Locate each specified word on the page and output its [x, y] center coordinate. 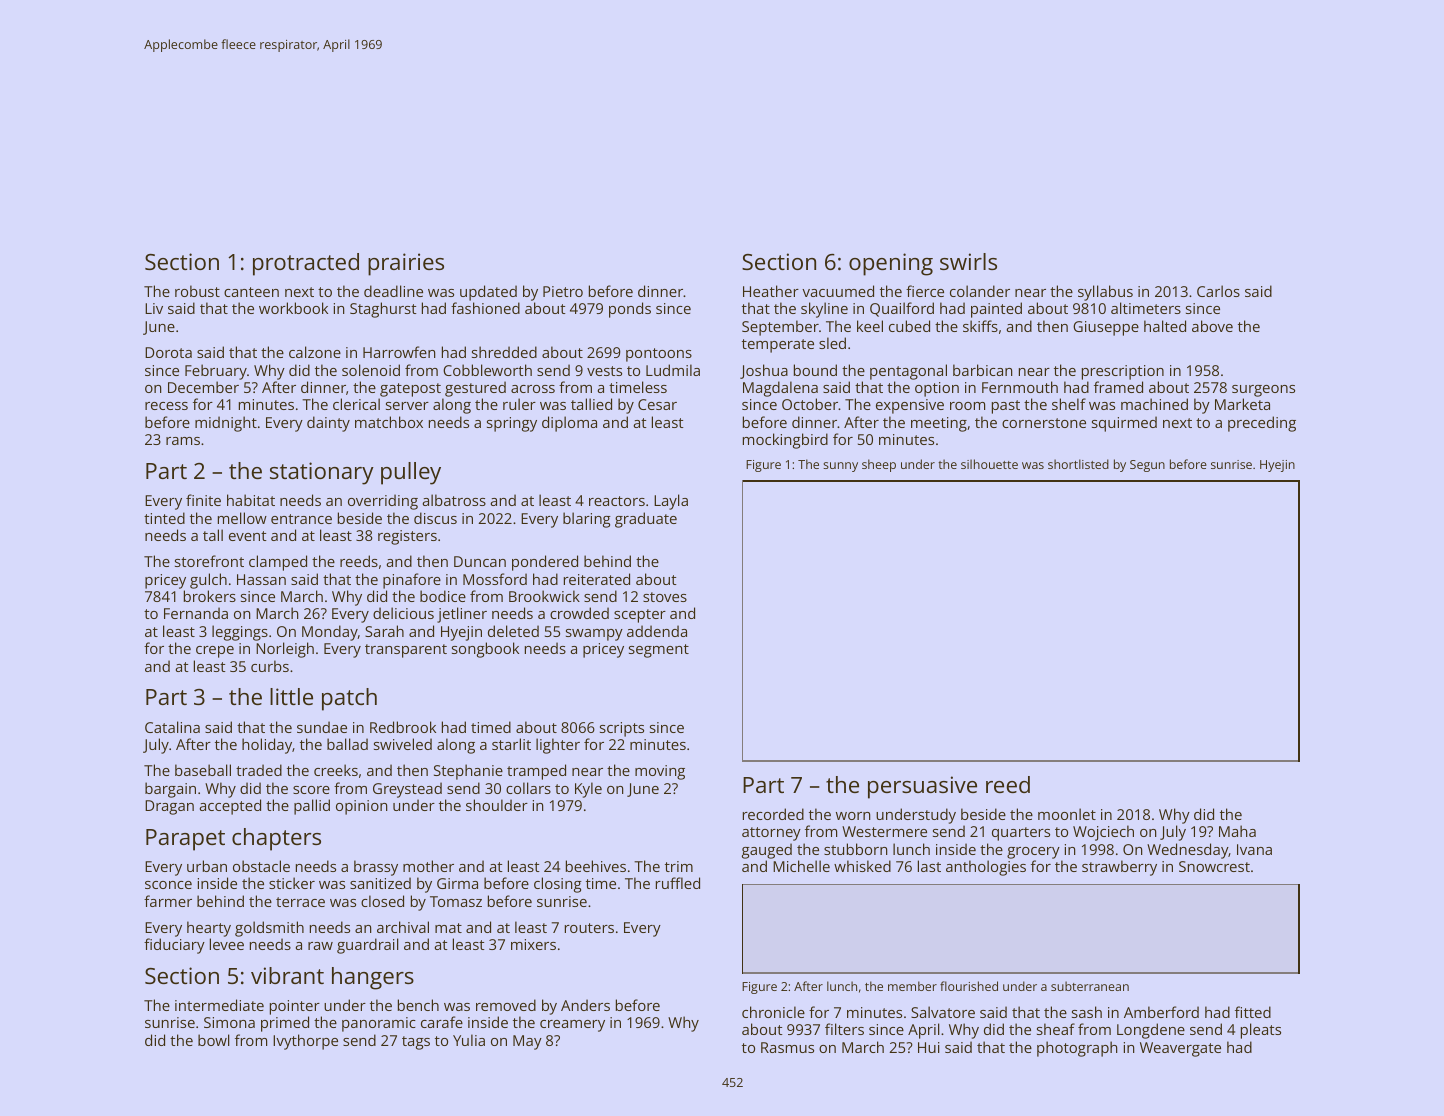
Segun [1147, 466]
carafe [442, 1022]
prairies [406, 264]
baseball [203, 770]
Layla [671, 502]
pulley [411, 473]
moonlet [1067, 814]
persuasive [922, 787]
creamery [572, 1026]
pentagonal [908, 372]
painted [996, 310]
